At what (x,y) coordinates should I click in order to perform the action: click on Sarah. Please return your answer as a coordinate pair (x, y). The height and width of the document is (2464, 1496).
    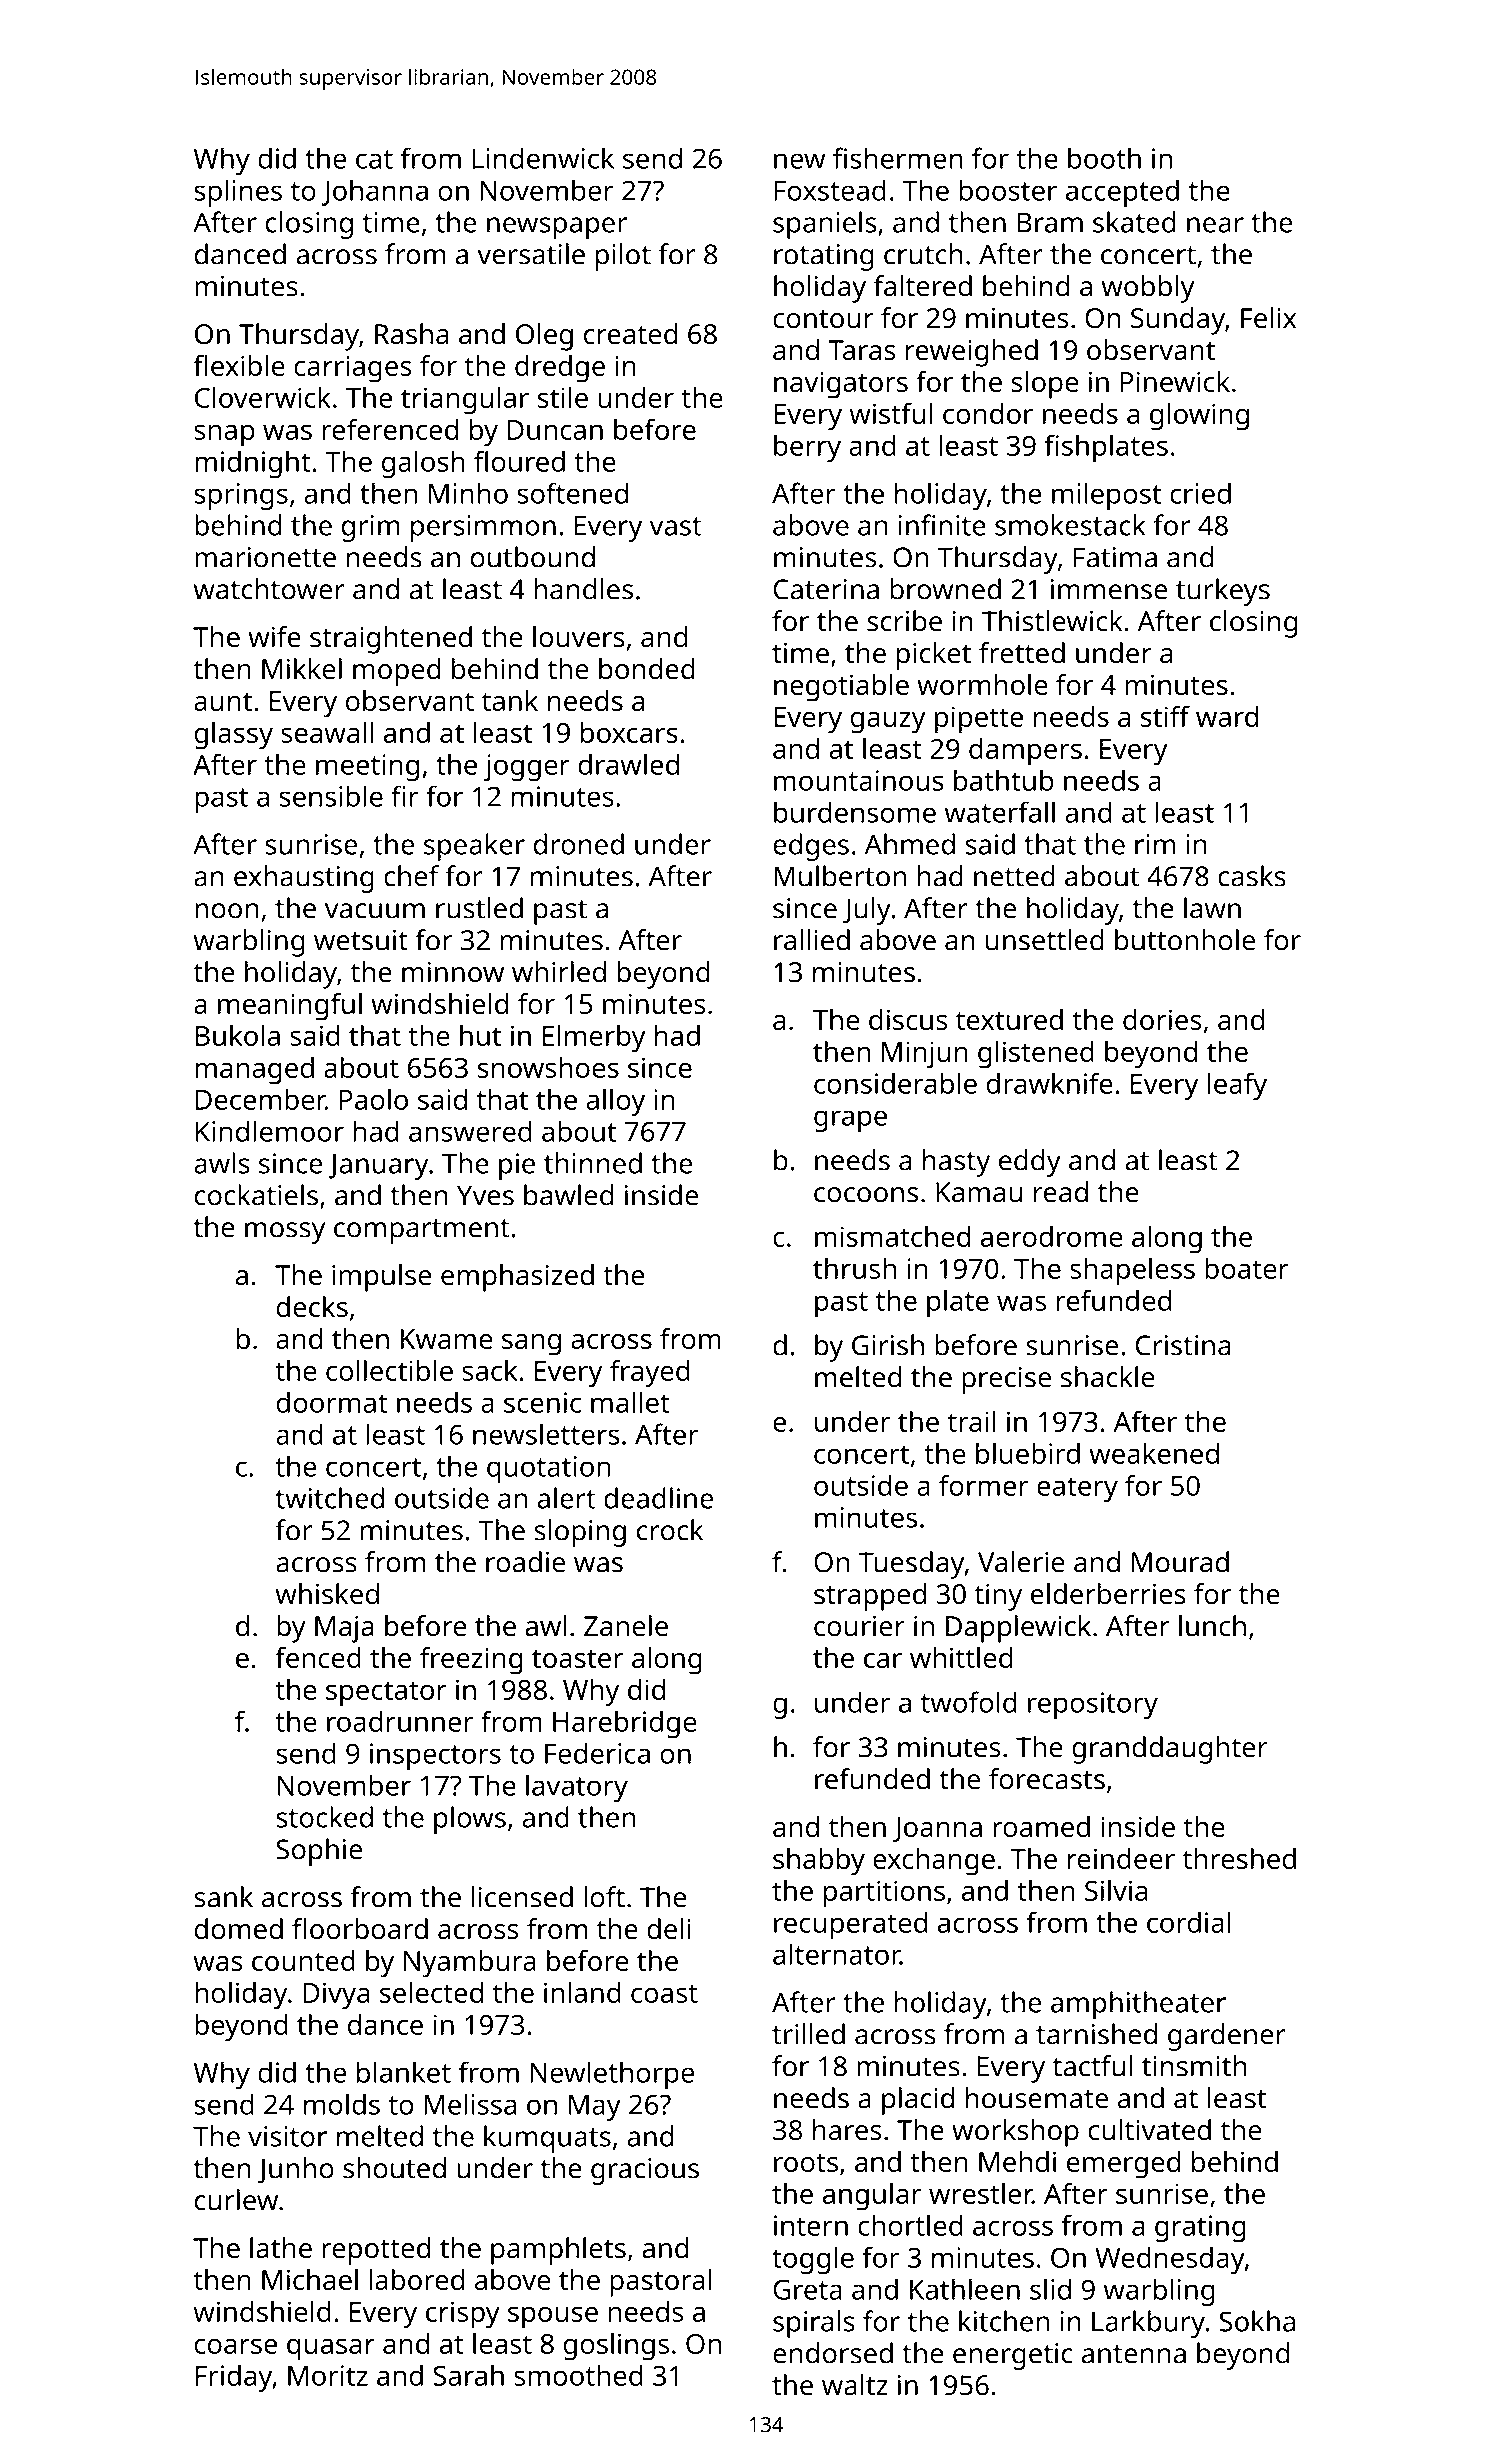
    Looking at the image, I should click on (468, 2375).
